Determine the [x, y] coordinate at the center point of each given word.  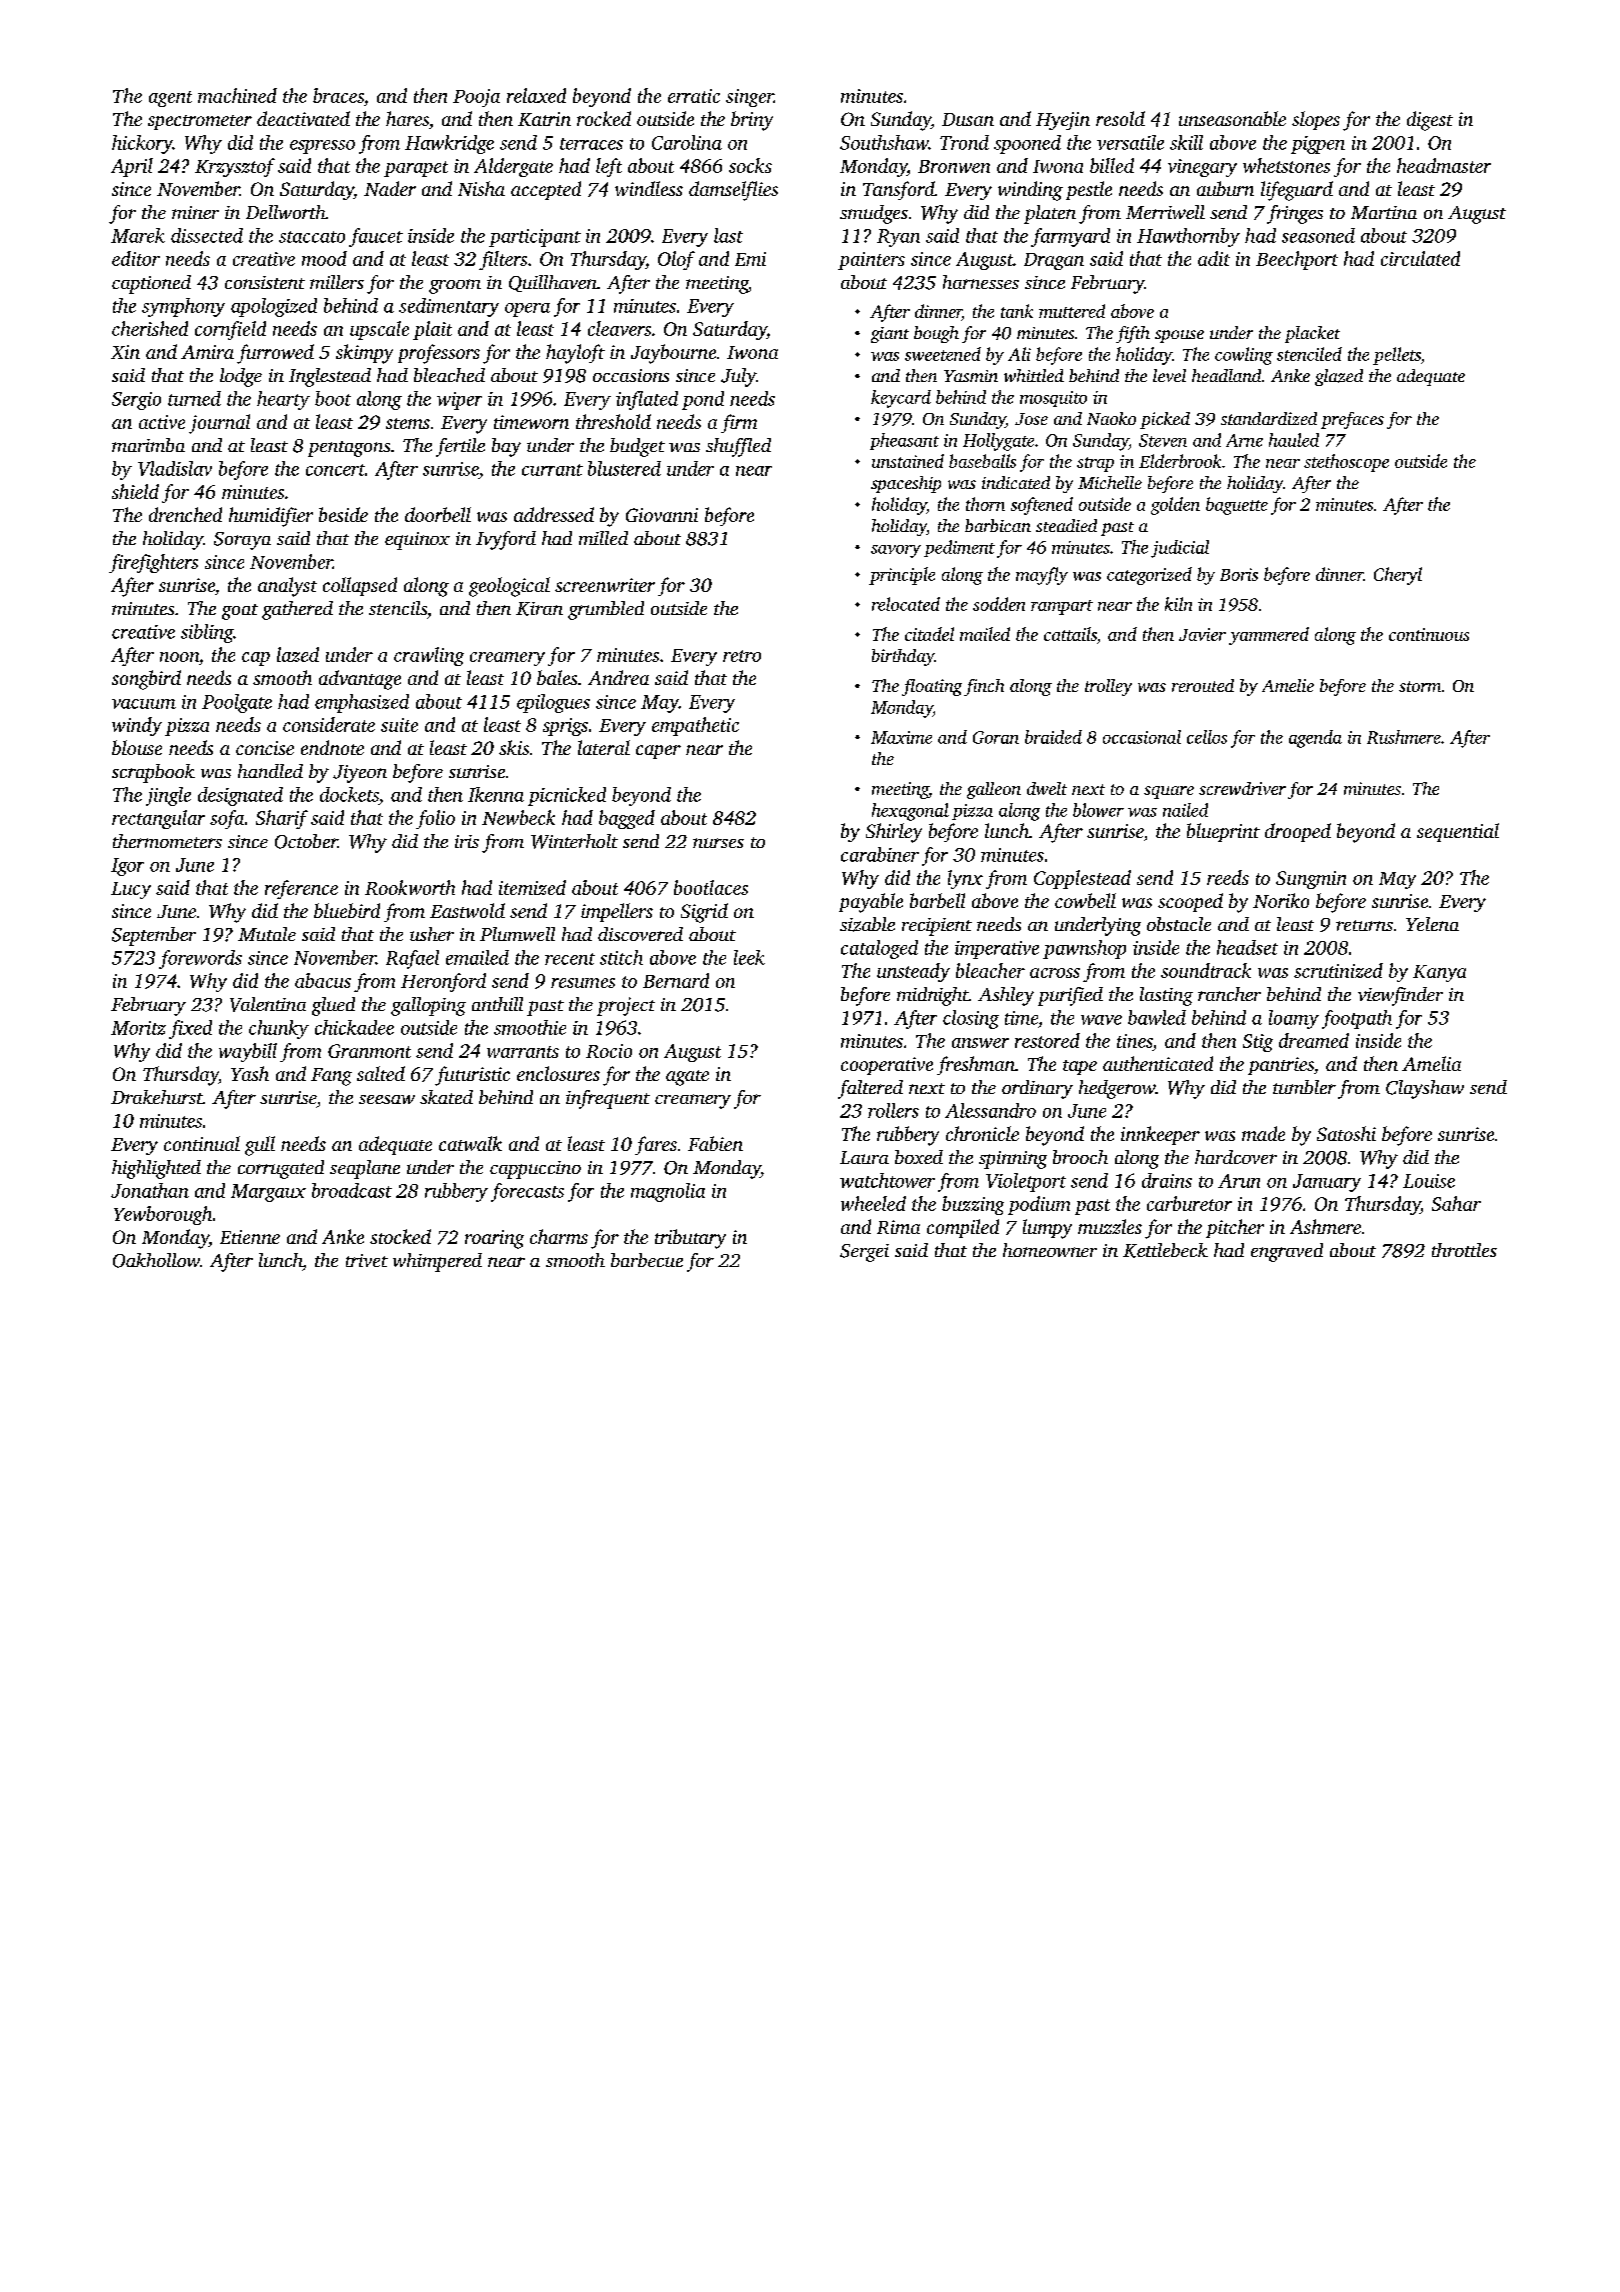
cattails [1070, 634]
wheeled [873, 1203]
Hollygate [998, 442]
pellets [1397, 356]
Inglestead [330, 377]
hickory [142, 144]
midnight [933, 996]
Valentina [268, 1004]
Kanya [1439, 973]
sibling [207, 633]
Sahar [1456, 1203]
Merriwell [1165, 212]
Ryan [898, 238]
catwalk [470, 1143]
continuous [1429, 634]
